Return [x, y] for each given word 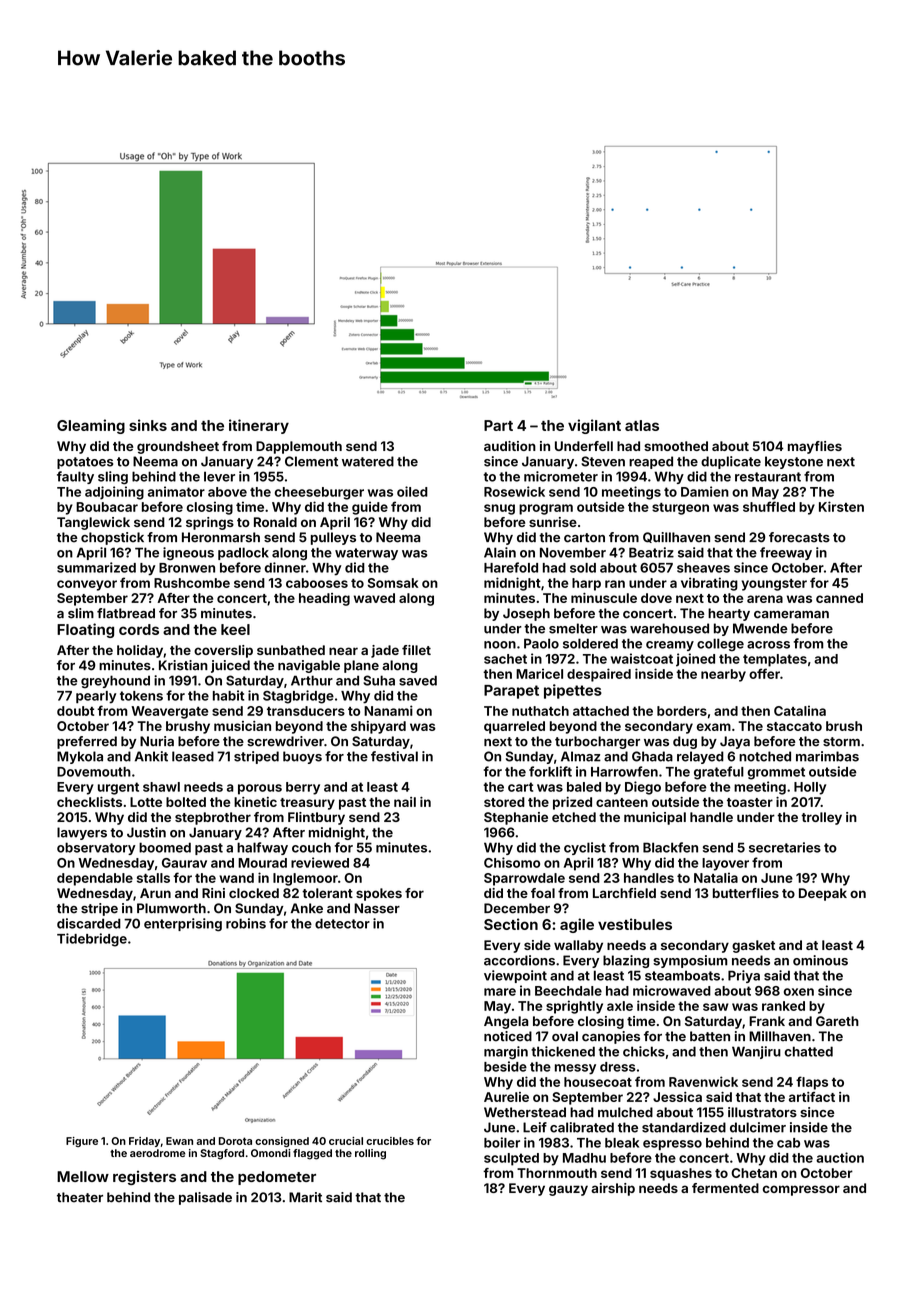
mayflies [815, 447]
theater [80, 1197]
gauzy [568, 1190]
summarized [96, 567]
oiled [412, 491]
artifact [812, 1097]
